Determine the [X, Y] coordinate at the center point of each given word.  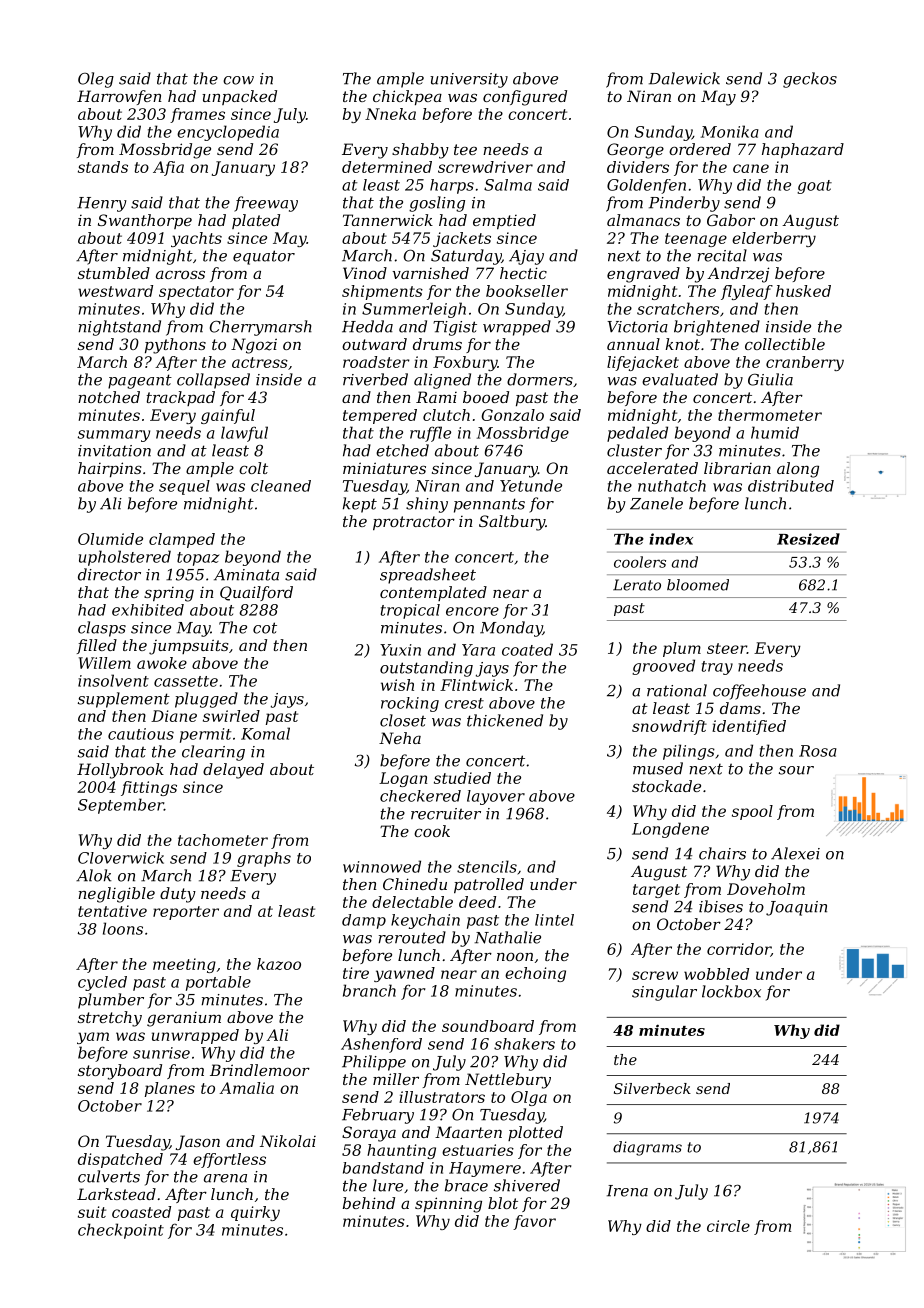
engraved [643, 275]
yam [93, 1038]
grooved [663, 667]
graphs [264, 859]
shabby [420, 151]
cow [238, 80]
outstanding [426, 669]
